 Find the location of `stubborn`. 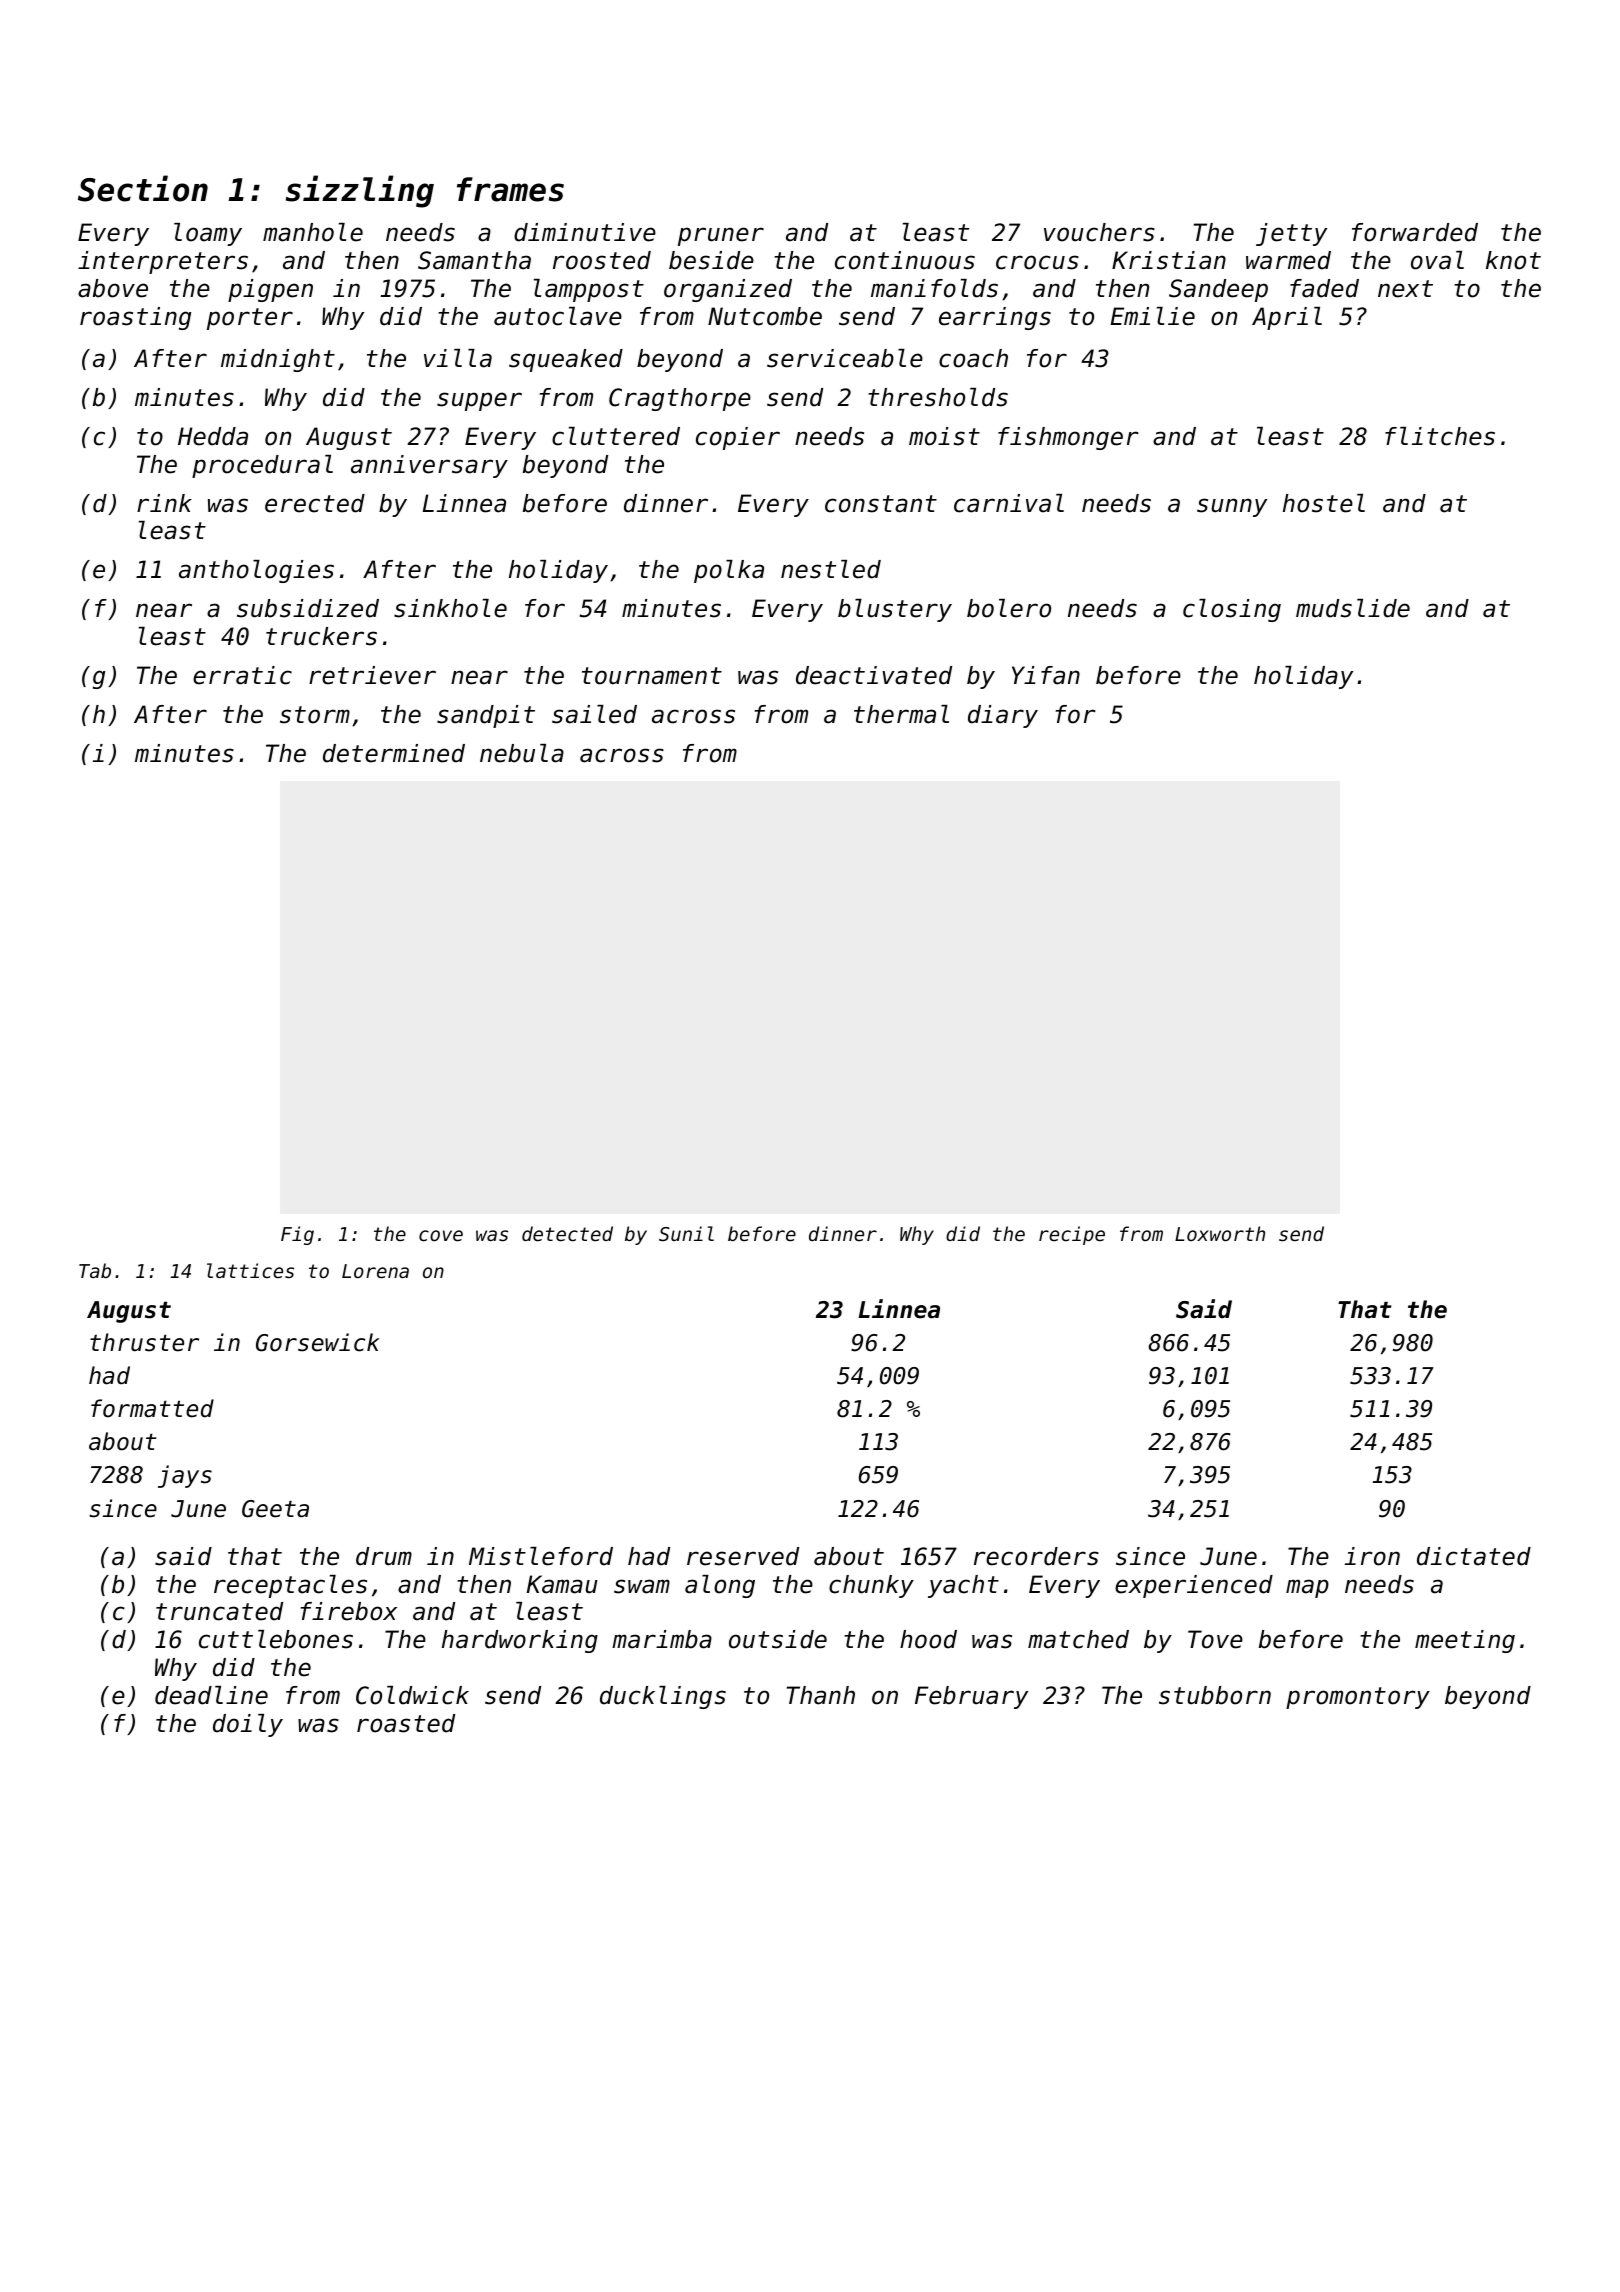

stubborn is located at coordinates (1215, 1695).
